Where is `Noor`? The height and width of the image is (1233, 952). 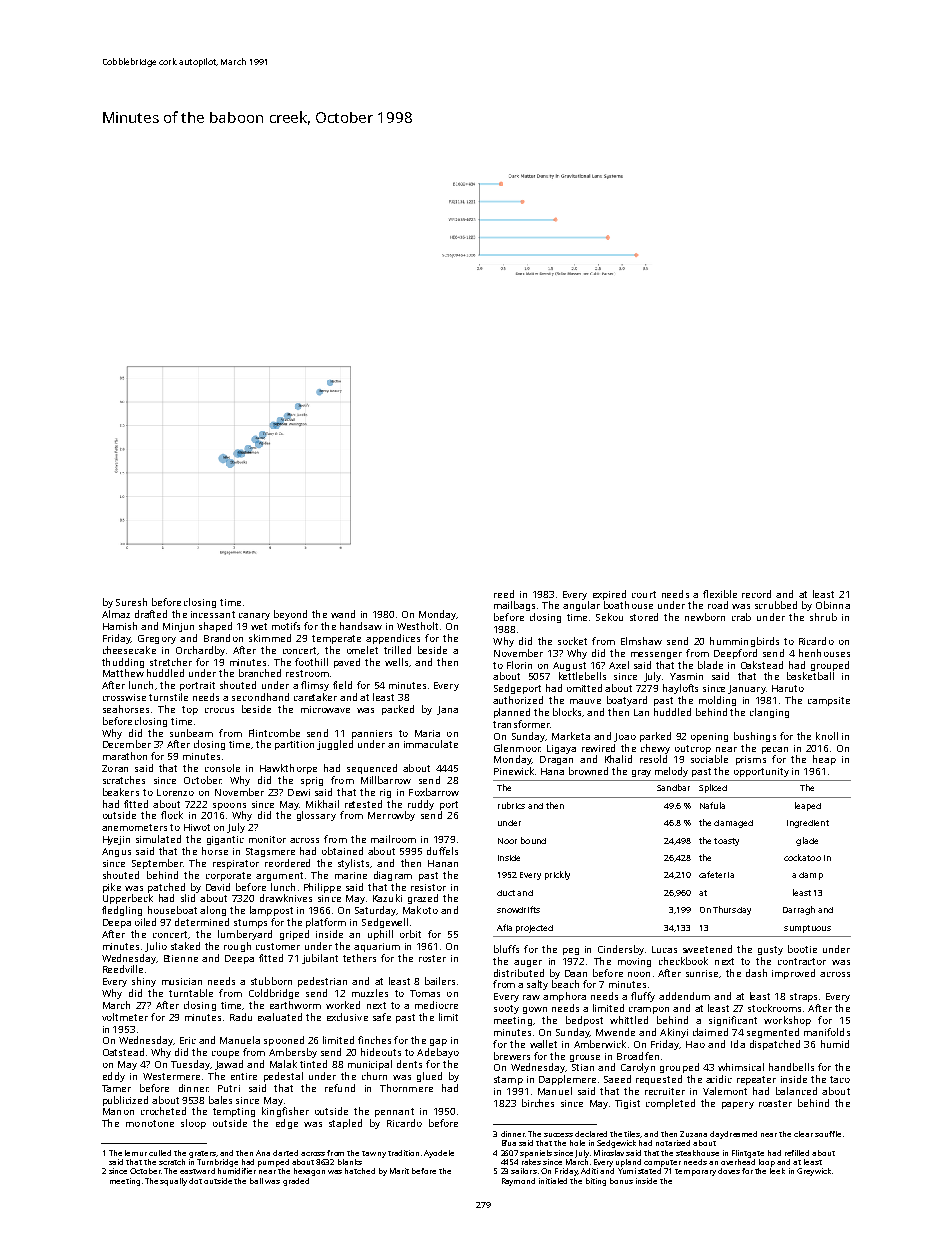
Noor is located at coordinates (507, 841).
